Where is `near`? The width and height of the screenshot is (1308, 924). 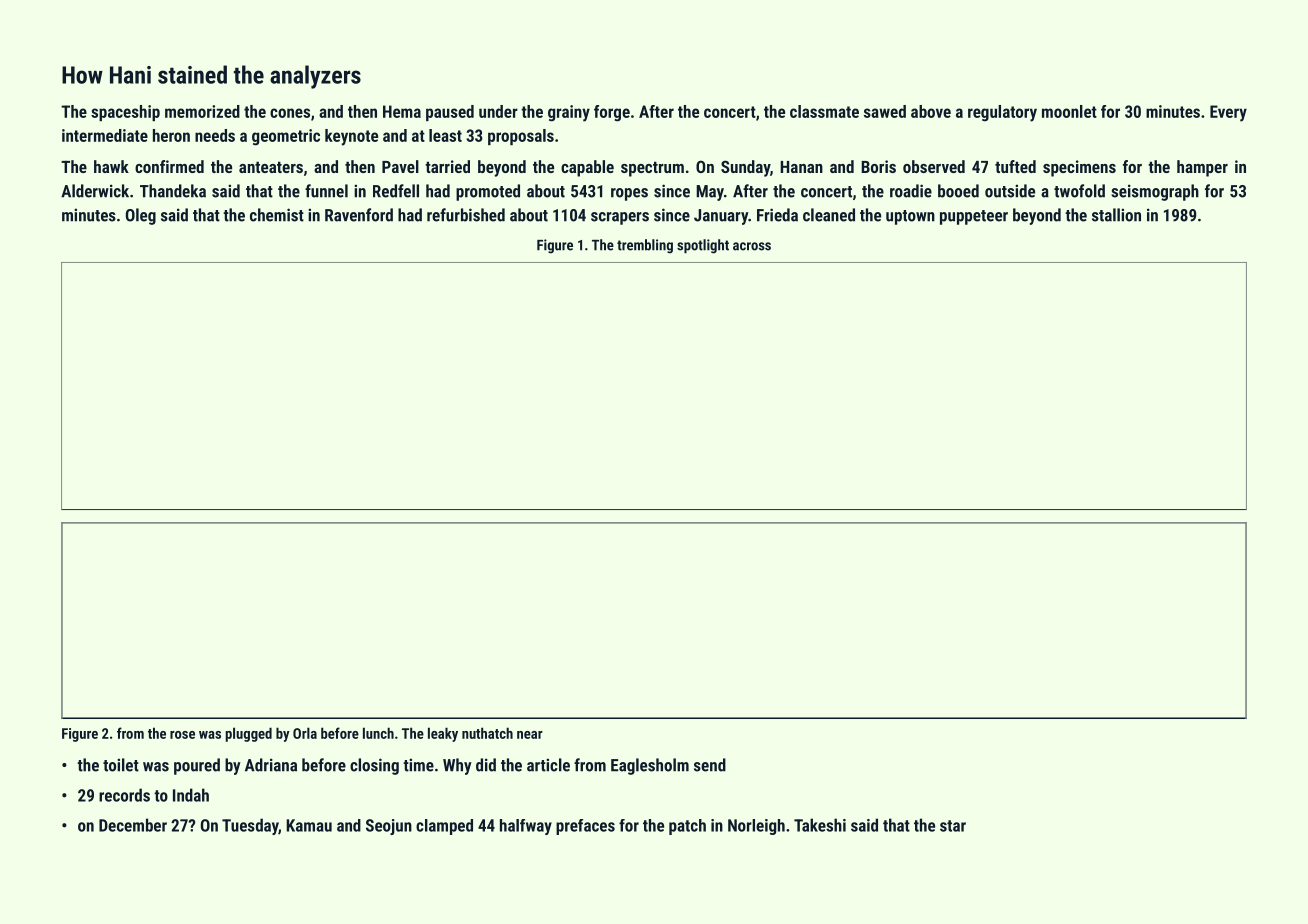 near is located at coordinates (530, 735).
